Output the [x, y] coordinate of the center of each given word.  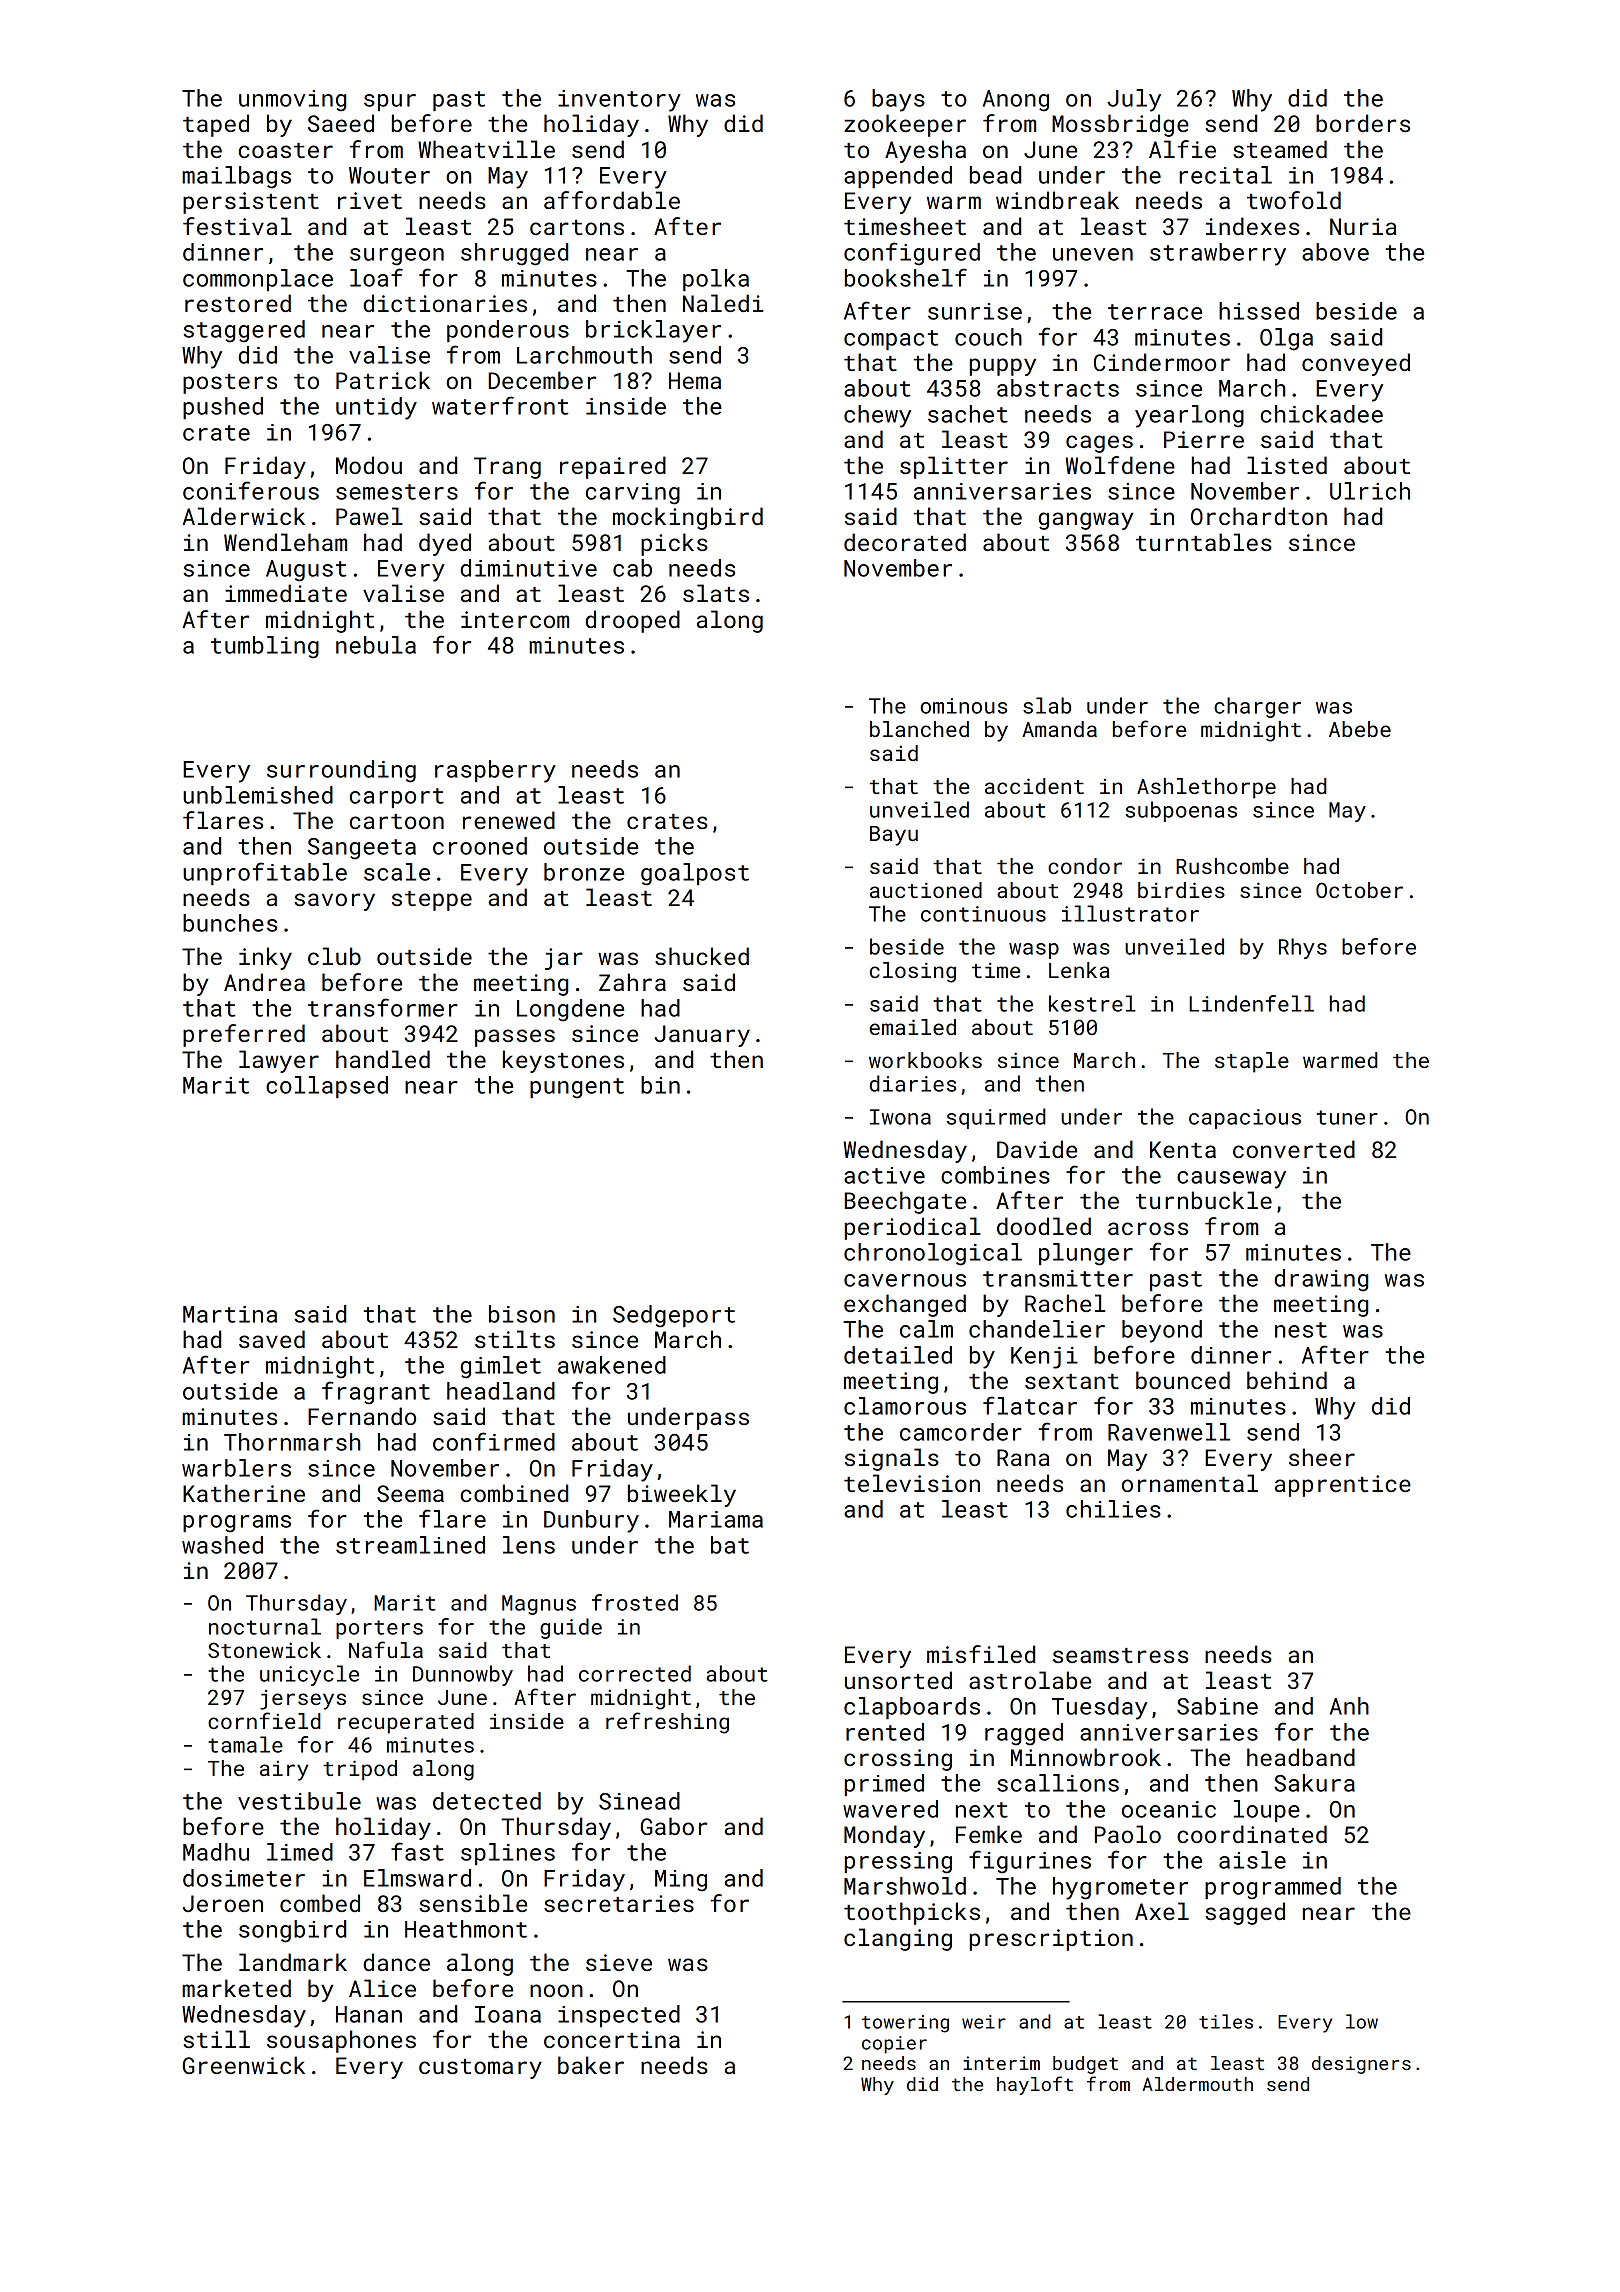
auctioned [926, 890]
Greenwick [244, 2065]
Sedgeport [674, 1316]
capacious [1245, 1119]
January [702, 1036]
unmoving [292, 101]
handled [383, 1059]
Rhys [1303, 948]
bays [898, 100]
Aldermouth [1197, 2084]
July [1134, 100]
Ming [681, 1881]
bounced [1183, 1380]
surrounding [341, 771]
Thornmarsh [292, 1442]
